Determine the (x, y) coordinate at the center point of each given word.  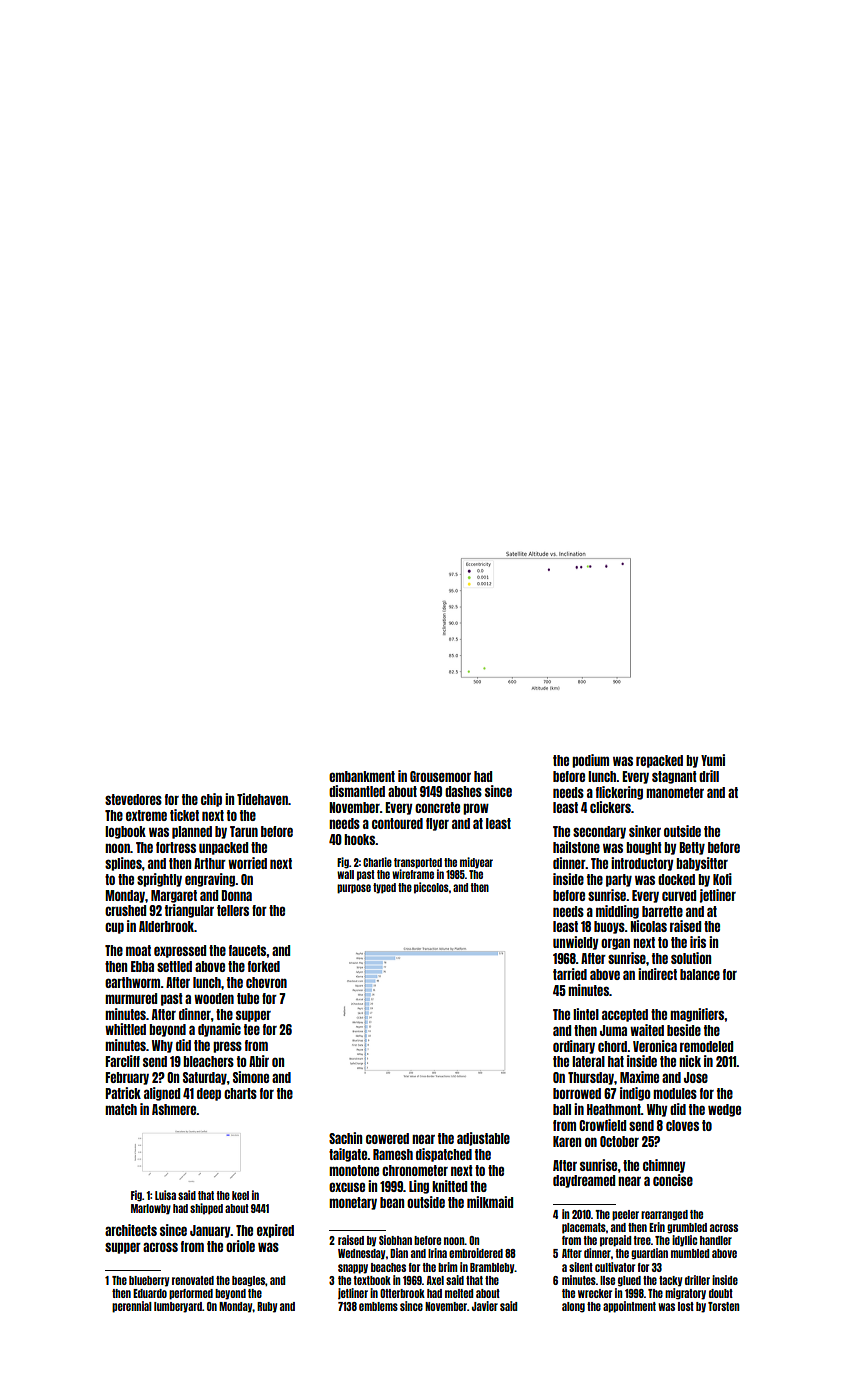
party (619, 880)
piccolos (431, 888)
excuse (347, 1187)
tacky (670, 1281)
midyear (476, 863)
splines (123, 864)
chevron (266, 982)
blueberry (149, 1281)
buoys (609, 927)
